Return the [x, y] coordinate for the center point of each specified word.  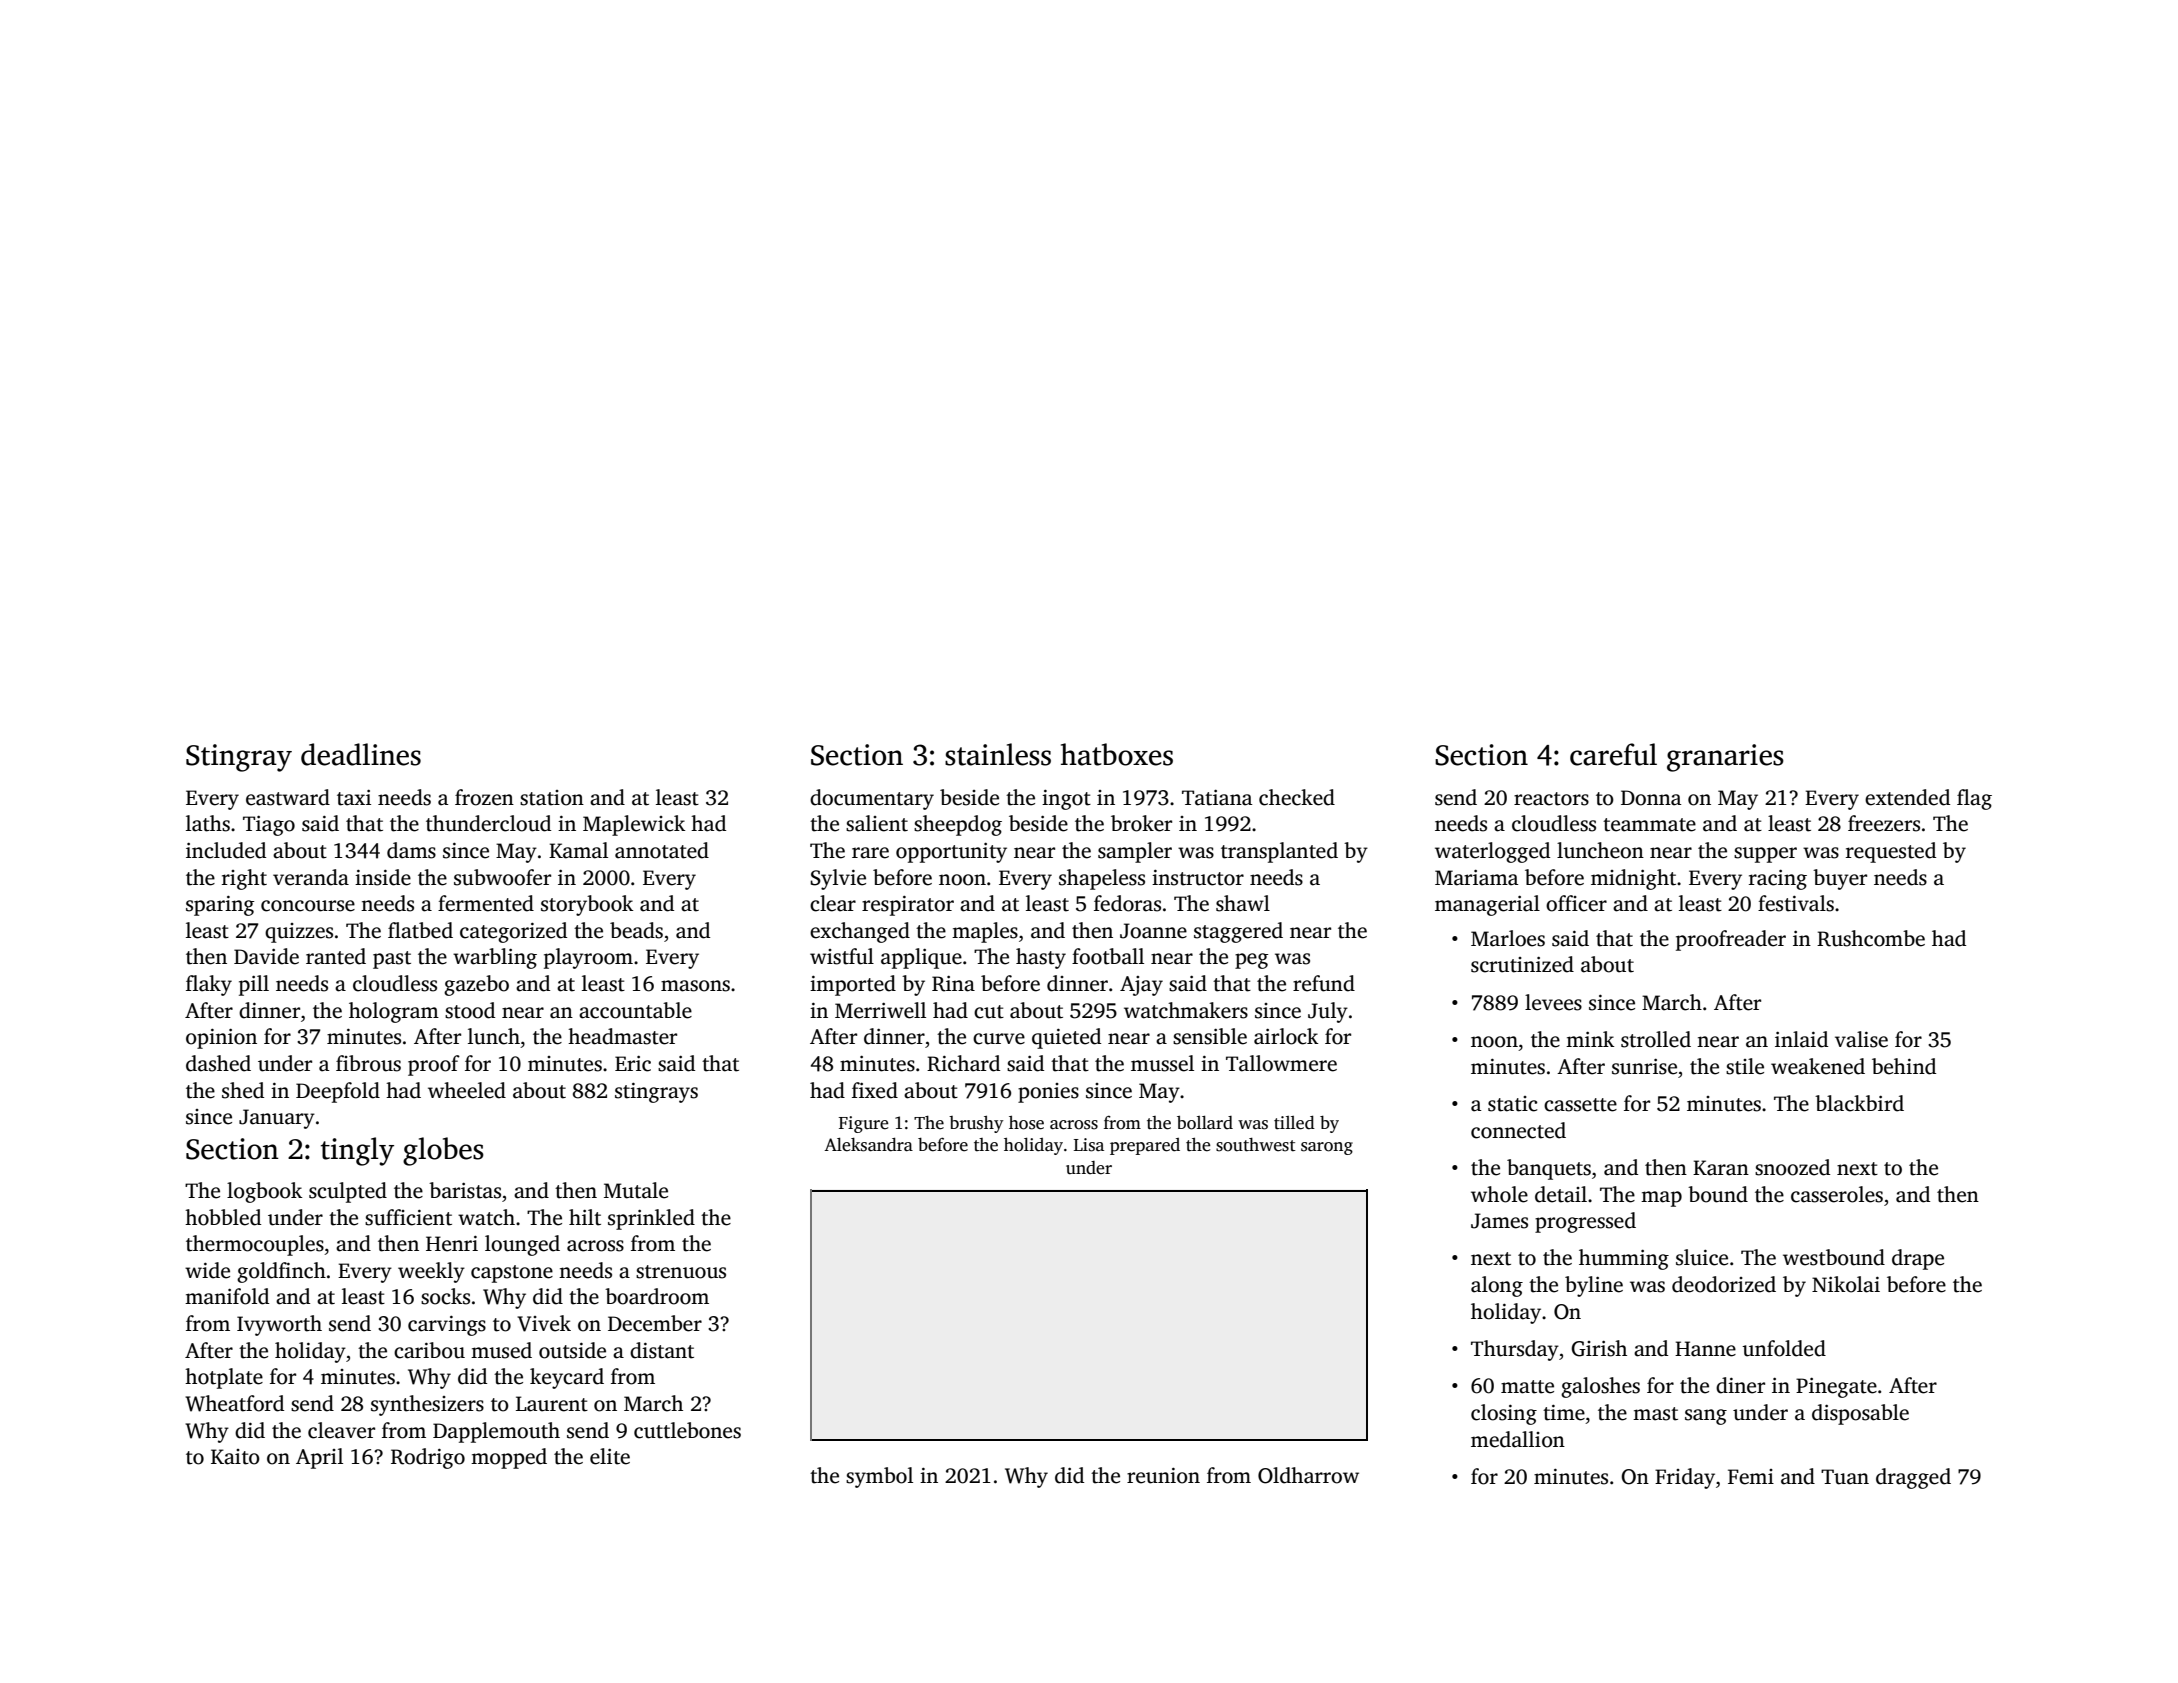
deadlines [361, 754]
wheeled [467, 1090]
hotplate [224, 1378]
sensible [1210, 1036]
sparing [220, 906]
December [655, 1323]
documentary [872, 799]
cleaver [341, 1430]
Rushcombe [1871, 938]
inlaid [1801, 1039]
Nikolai [1846, 1284]
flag [1974, 799]
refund [1324, 983]
